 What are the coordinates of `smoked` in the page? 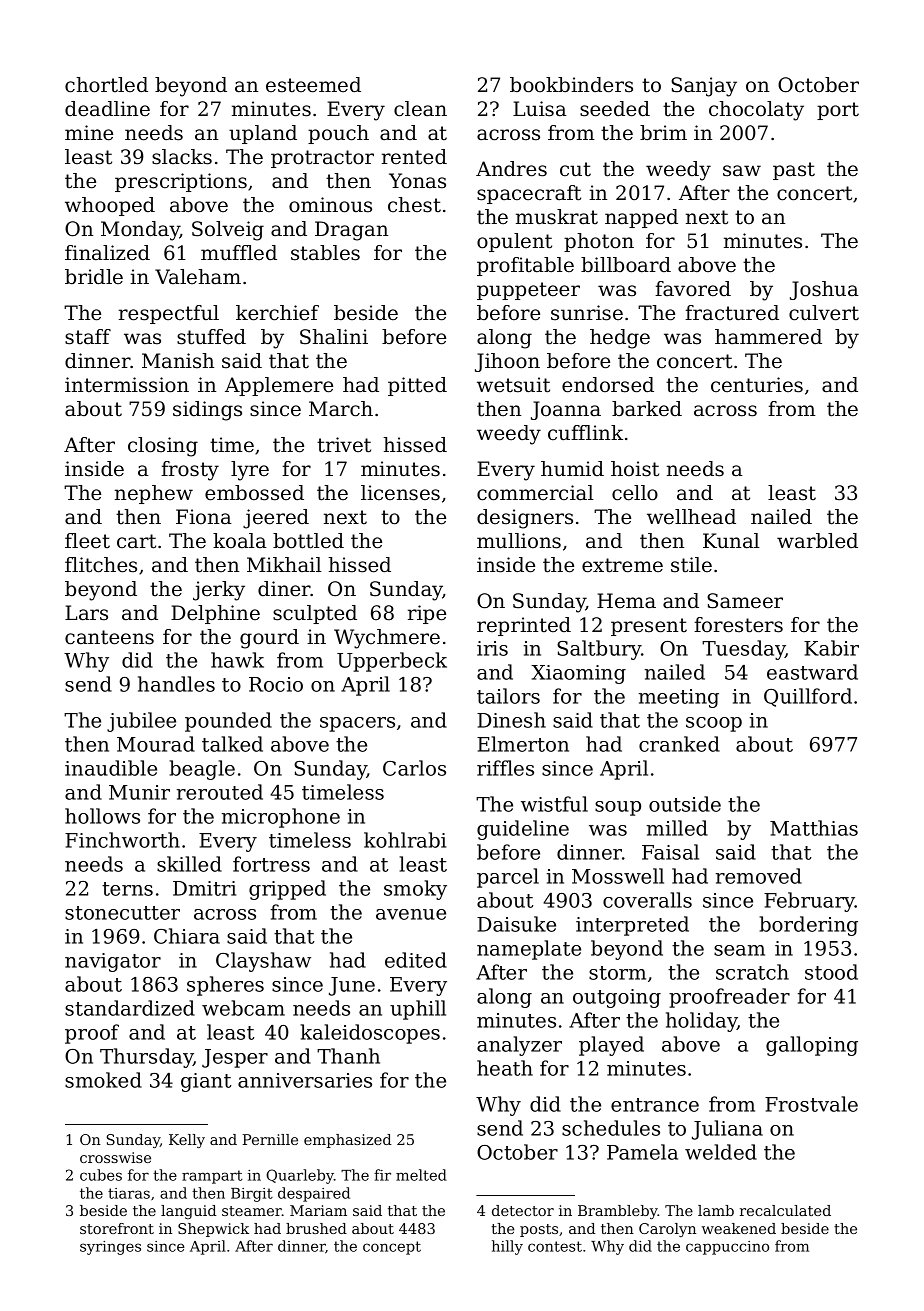 It's located at (103, 1080).
